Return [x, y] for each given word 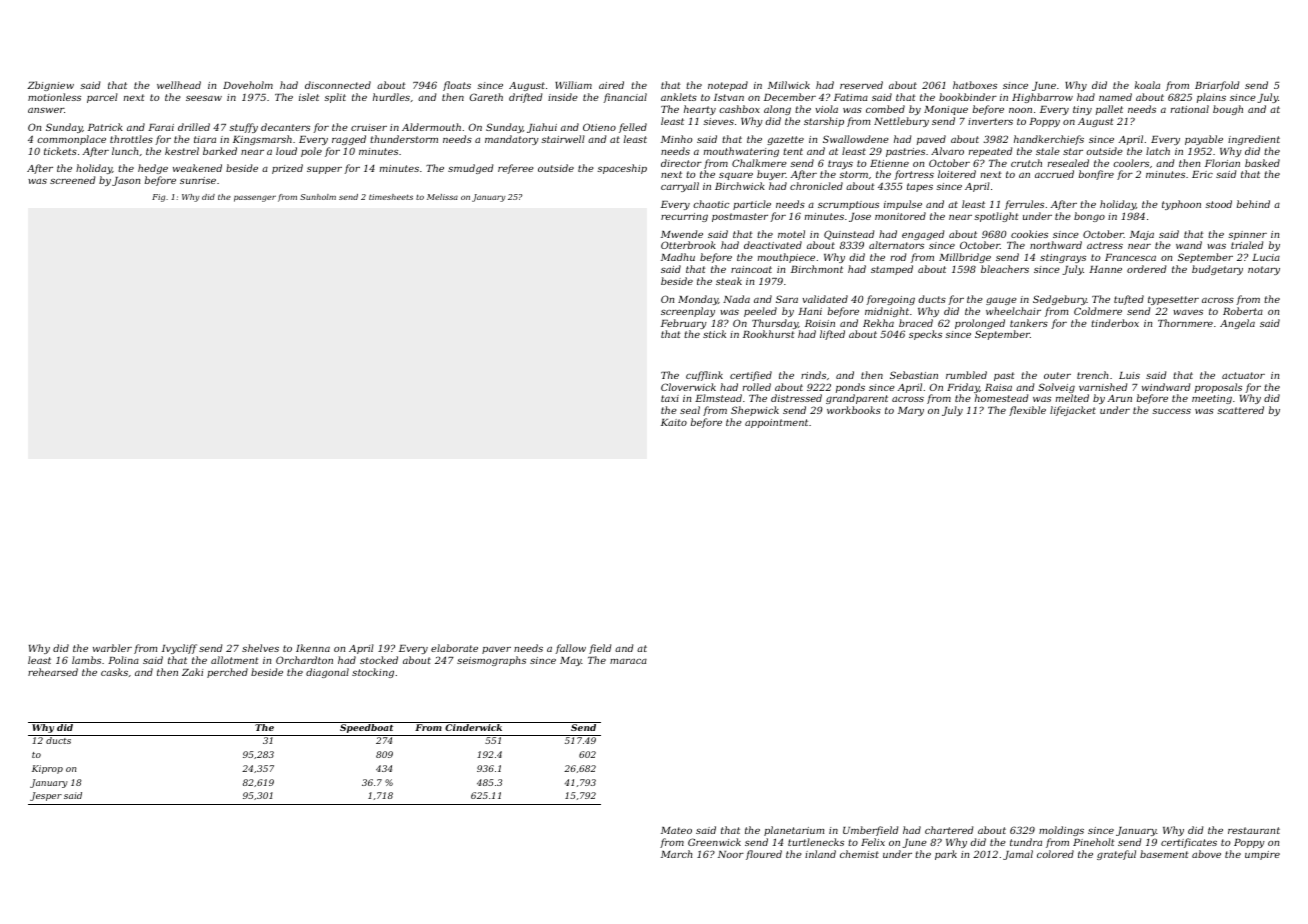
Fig [158, 198]
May [571, 661]
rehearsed [53, 672]
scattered [1240, 410]
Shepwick [755, 411]
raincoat [751, 269]
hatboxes [975, 85]
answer [46, 110]
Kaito [674, 422]
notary [1264, 270]
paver [496, 650]
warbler [112, 648]
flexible [1027, 411]
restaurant [1254, 830]
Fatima [851, 97]
